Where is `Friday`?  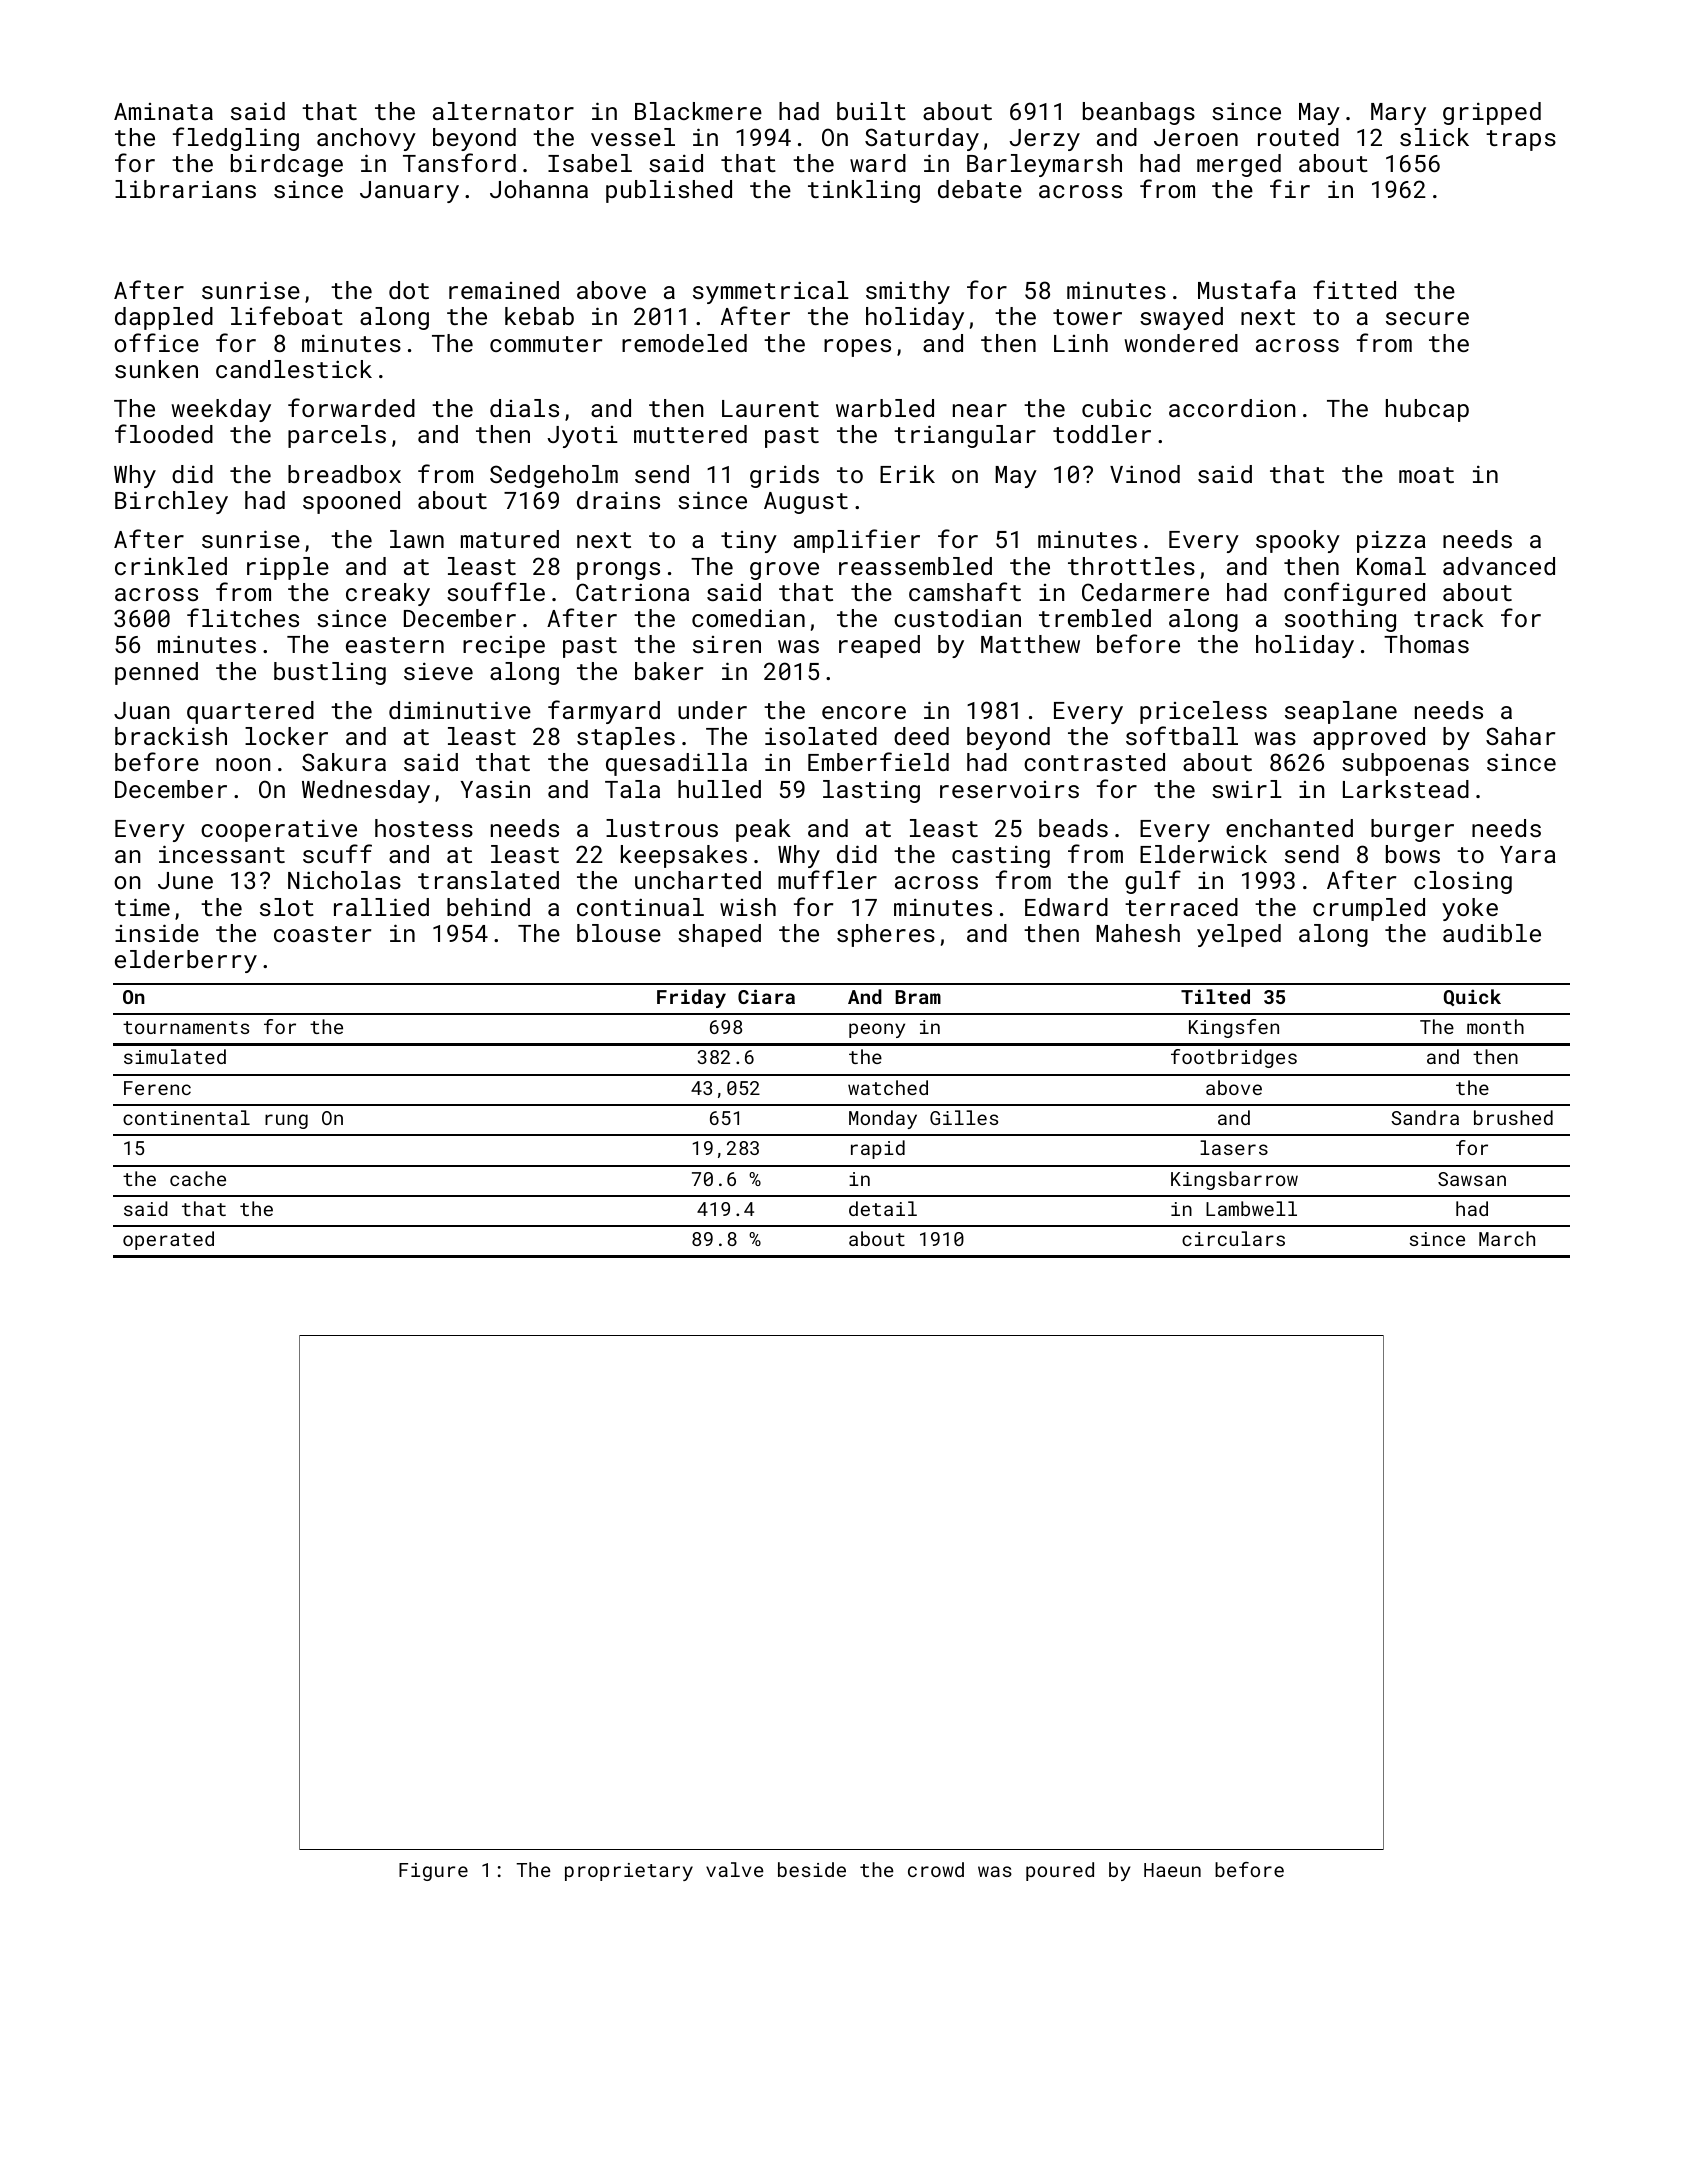
Friday is located at coordinates (691, 998).
